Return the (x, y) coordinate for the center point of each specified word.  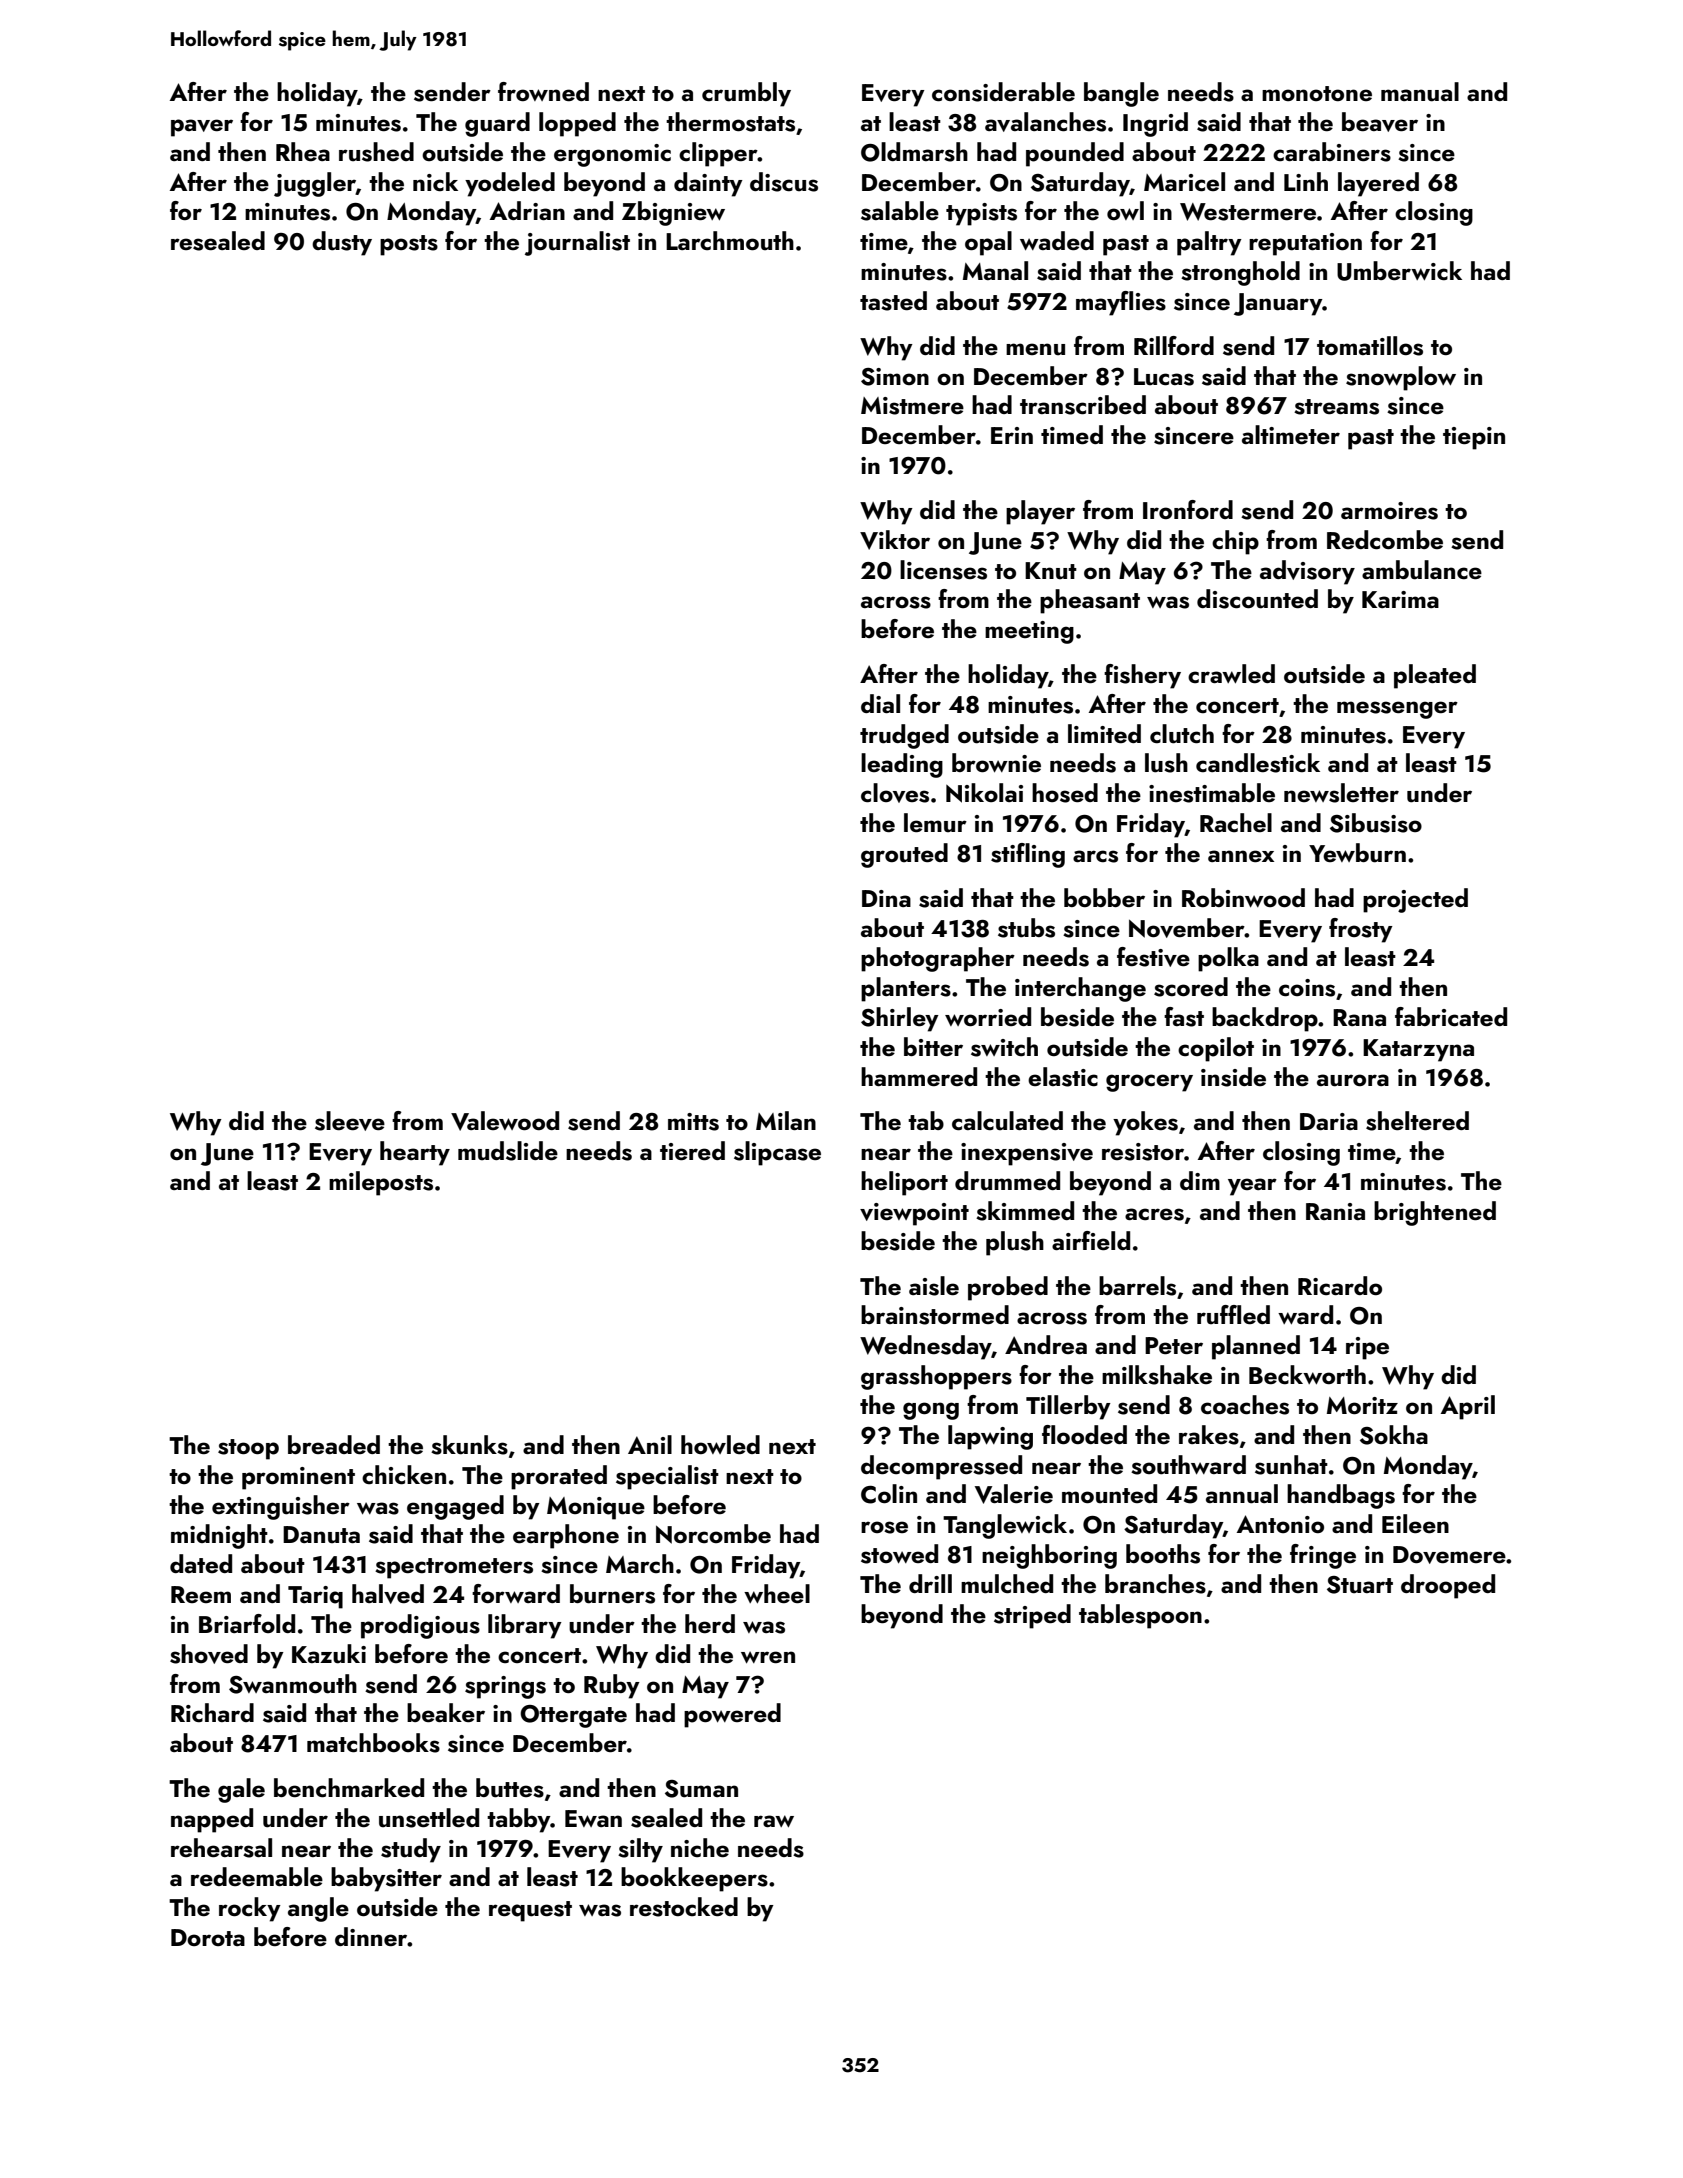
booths (1163, 1554)
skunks (469, 1445)
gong (931, 1411)
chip (1235, 542)
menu (1035, 349)
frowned (543, 91)
